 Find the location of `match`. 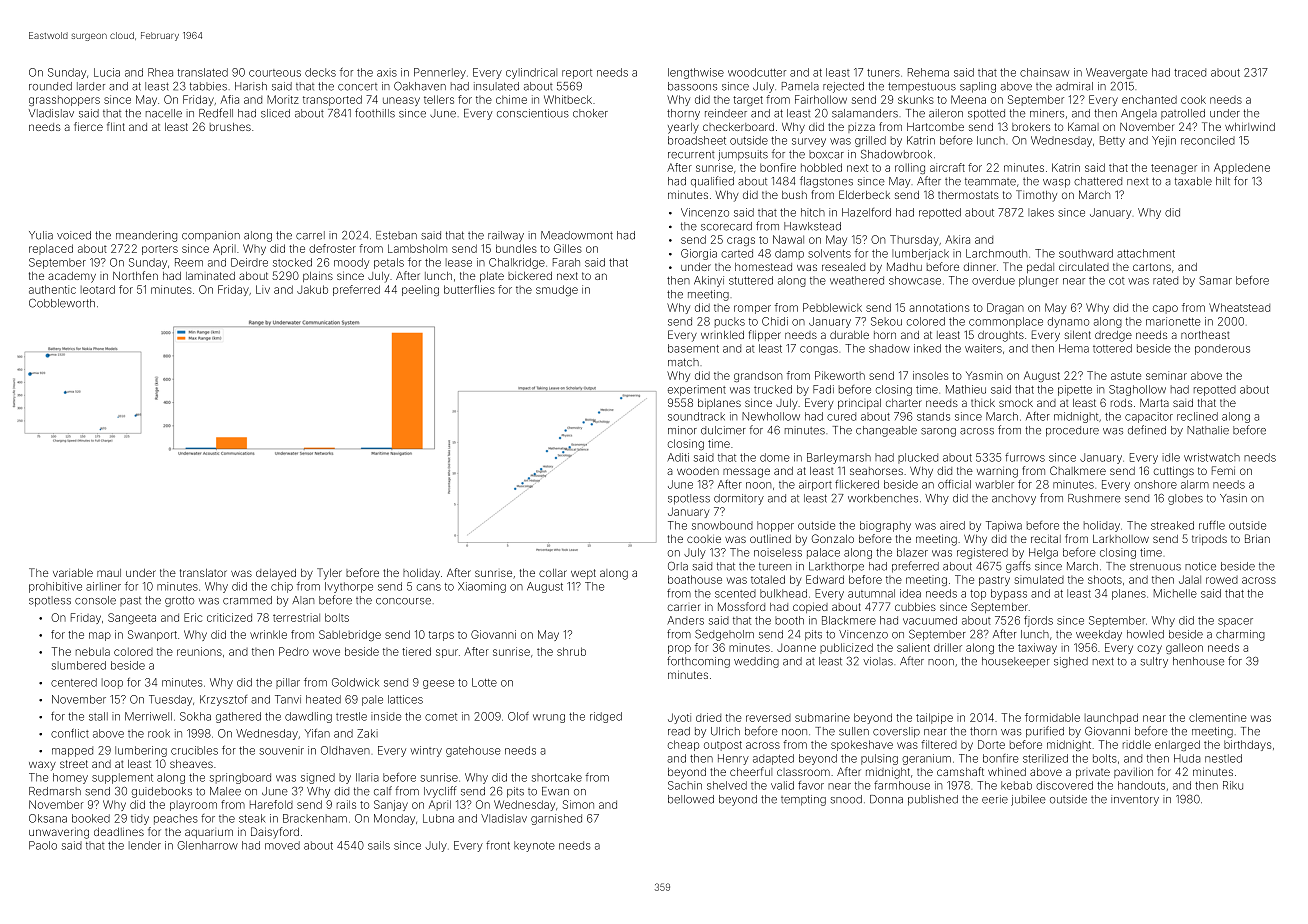

match is located at coordinates (683, 362).
